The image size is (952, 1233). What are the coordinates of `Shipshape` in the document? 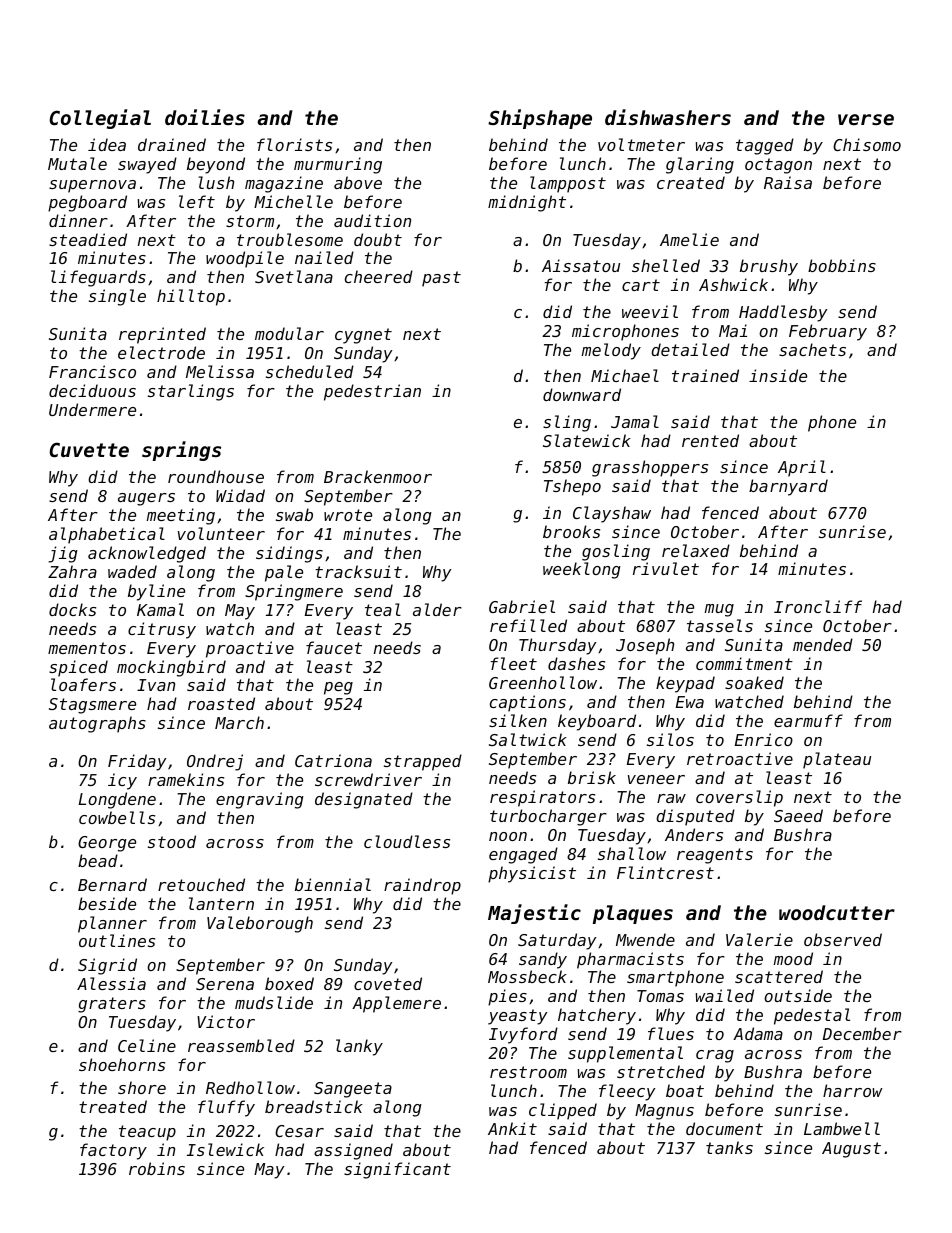 It's located at (540, 119).
